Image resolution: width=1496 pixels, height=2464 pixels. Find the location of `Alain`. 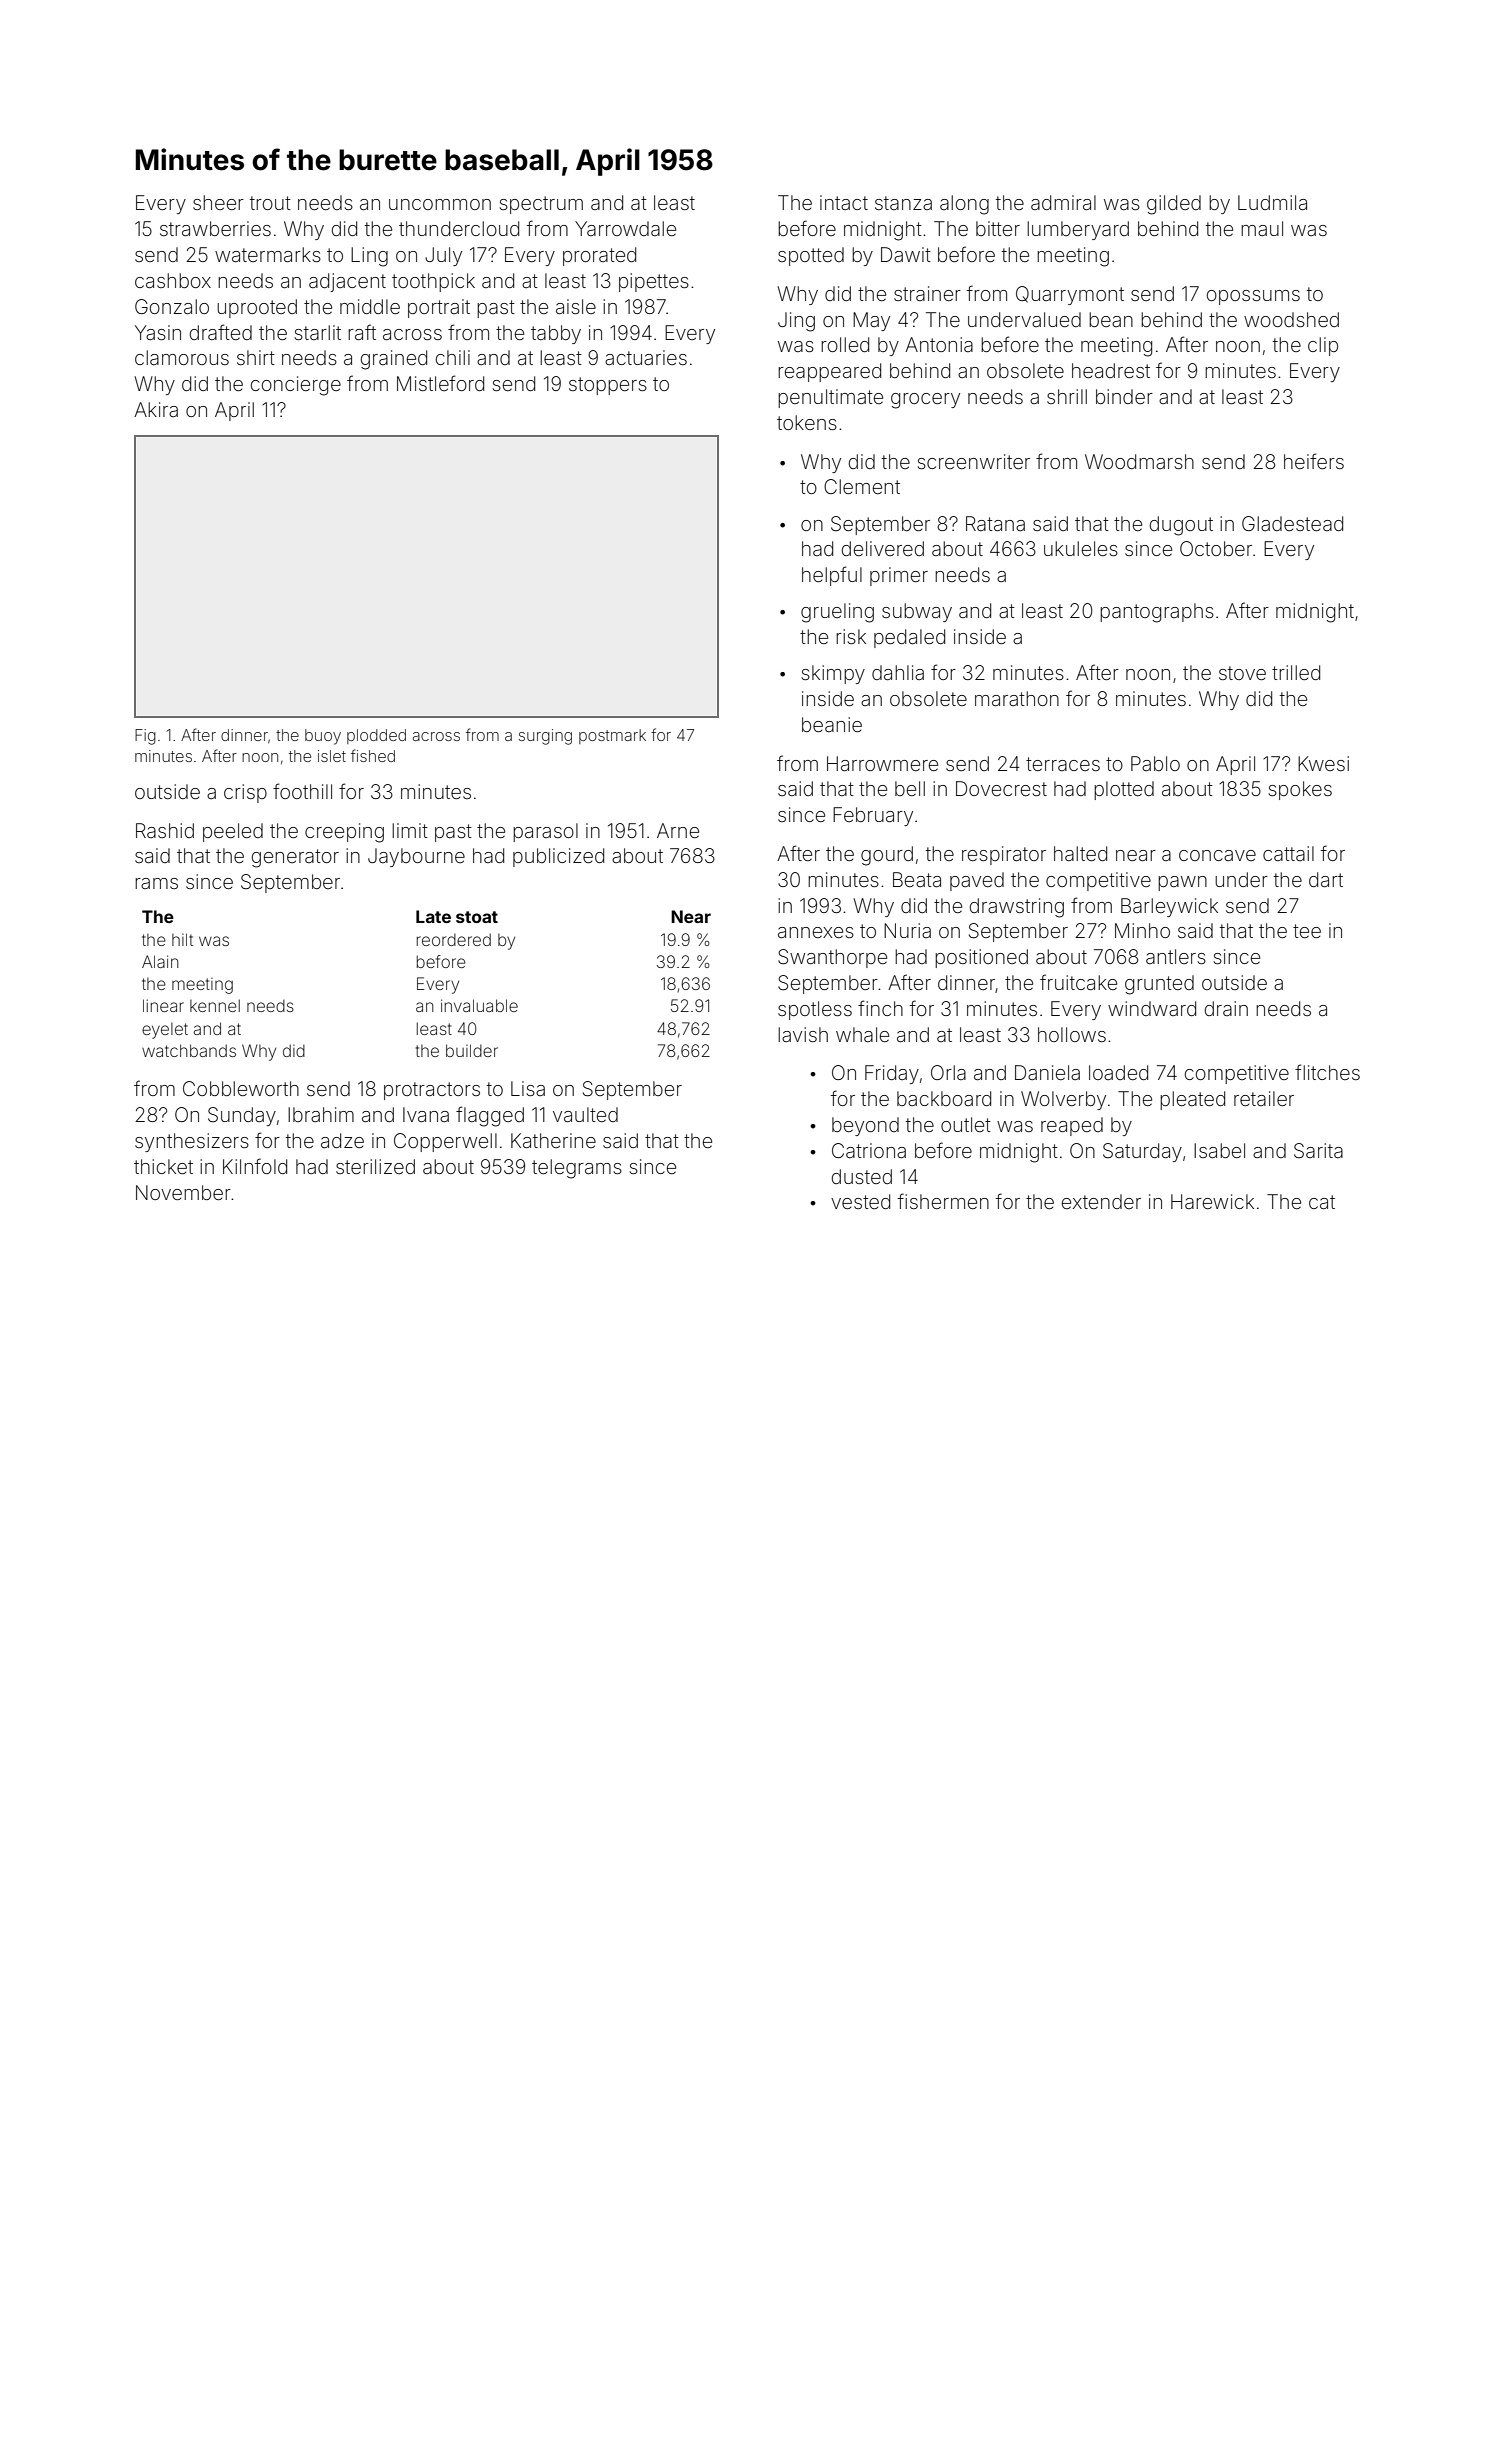

Alain is located at coordinates (160, 961).
